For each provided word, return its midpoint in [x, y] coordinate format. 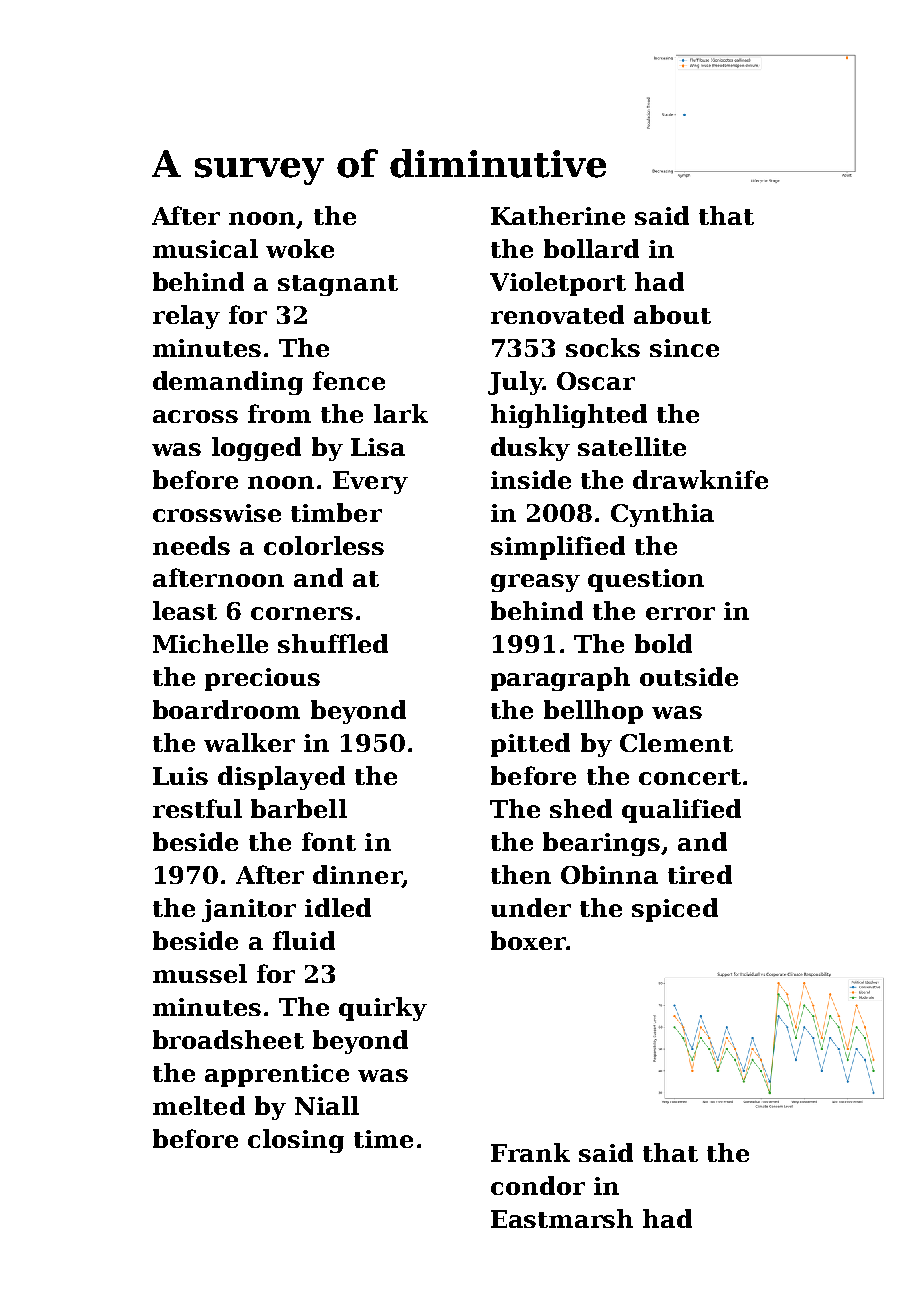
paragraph [560, 679]
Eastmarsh [562, 1218]
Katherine [558, 215]
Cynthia [662, 515]
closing [296, 1141]
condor [538, 1185]
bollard [591, 248]
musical [205, 248]
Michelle [210, 643]
